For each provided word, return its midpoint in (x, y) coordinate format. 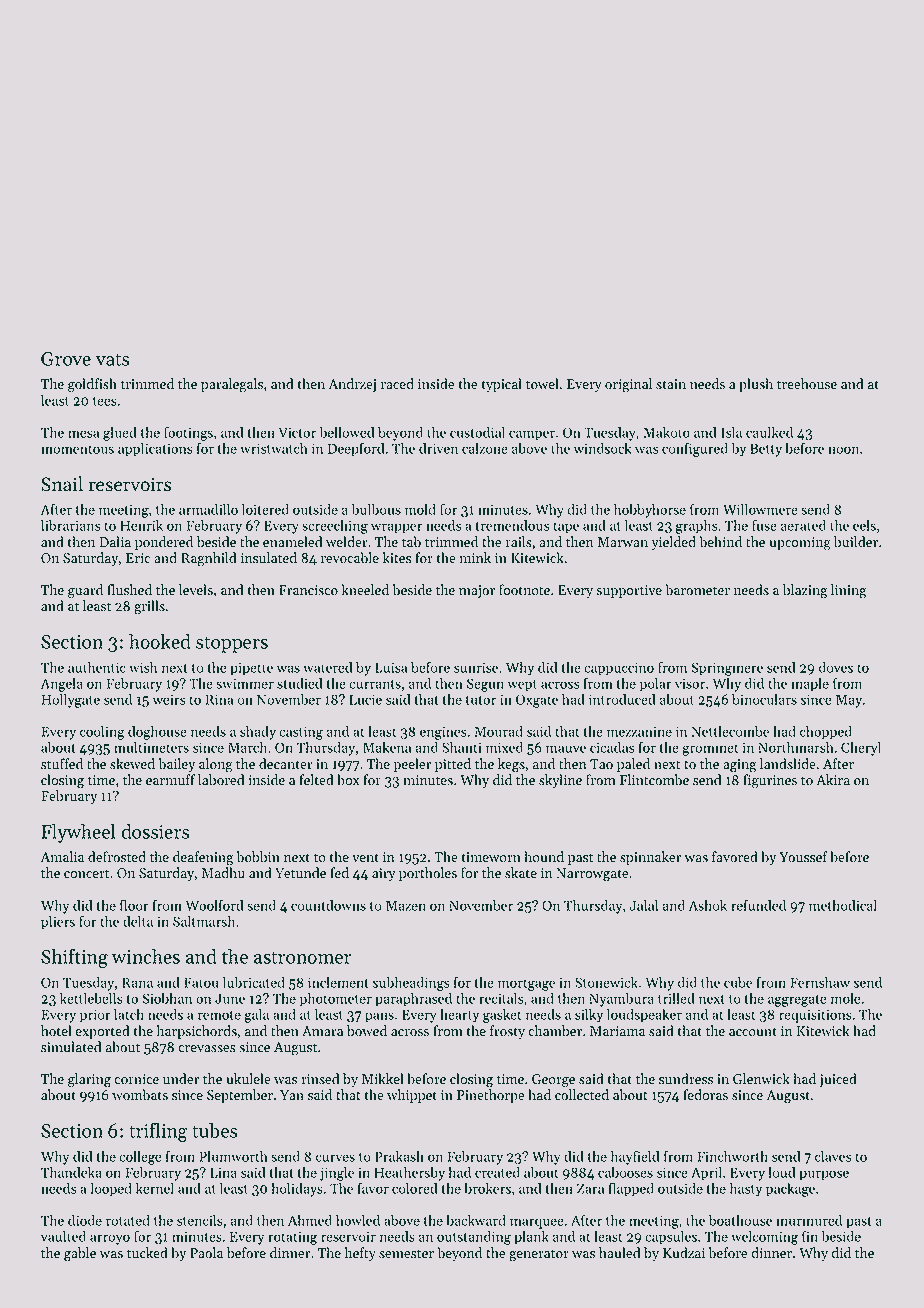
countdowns (328, 905)
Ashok (708, 905)
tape (566, 528)
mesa (83, 434)
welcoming (764, 1238)
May (849, 701)
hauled (619, 1253)
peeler (412, 765)
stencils (200, 1220)
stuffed (62, 764)
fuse (764, 525)
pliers (58, 923)
